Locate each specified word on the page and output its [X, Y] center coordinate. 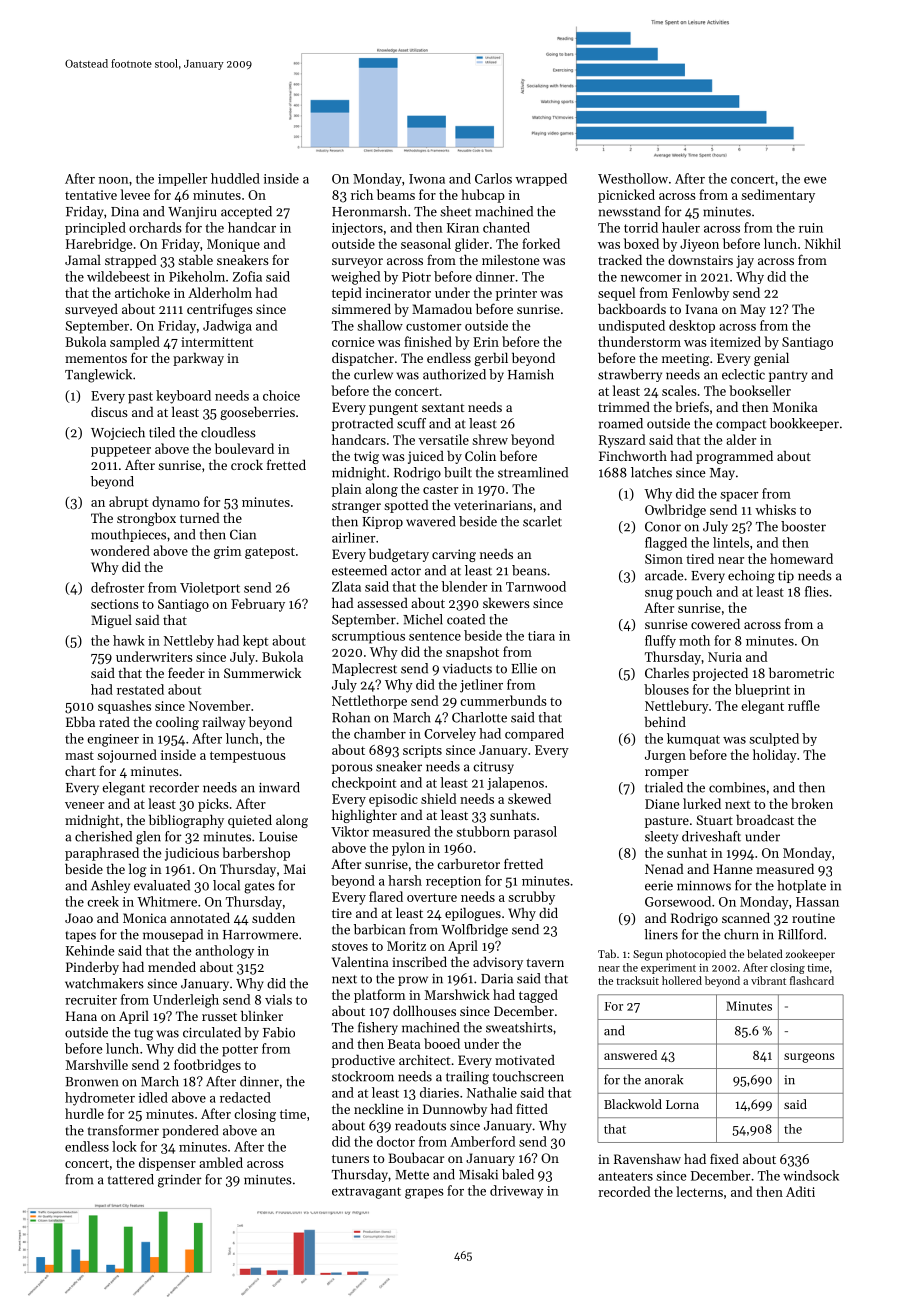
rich [362, 194]
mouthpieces [128, 535]
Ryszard [622, 441]
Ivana [701, 309]
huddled [235, 178]
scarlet [542, 521]
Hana [81, 1016]
